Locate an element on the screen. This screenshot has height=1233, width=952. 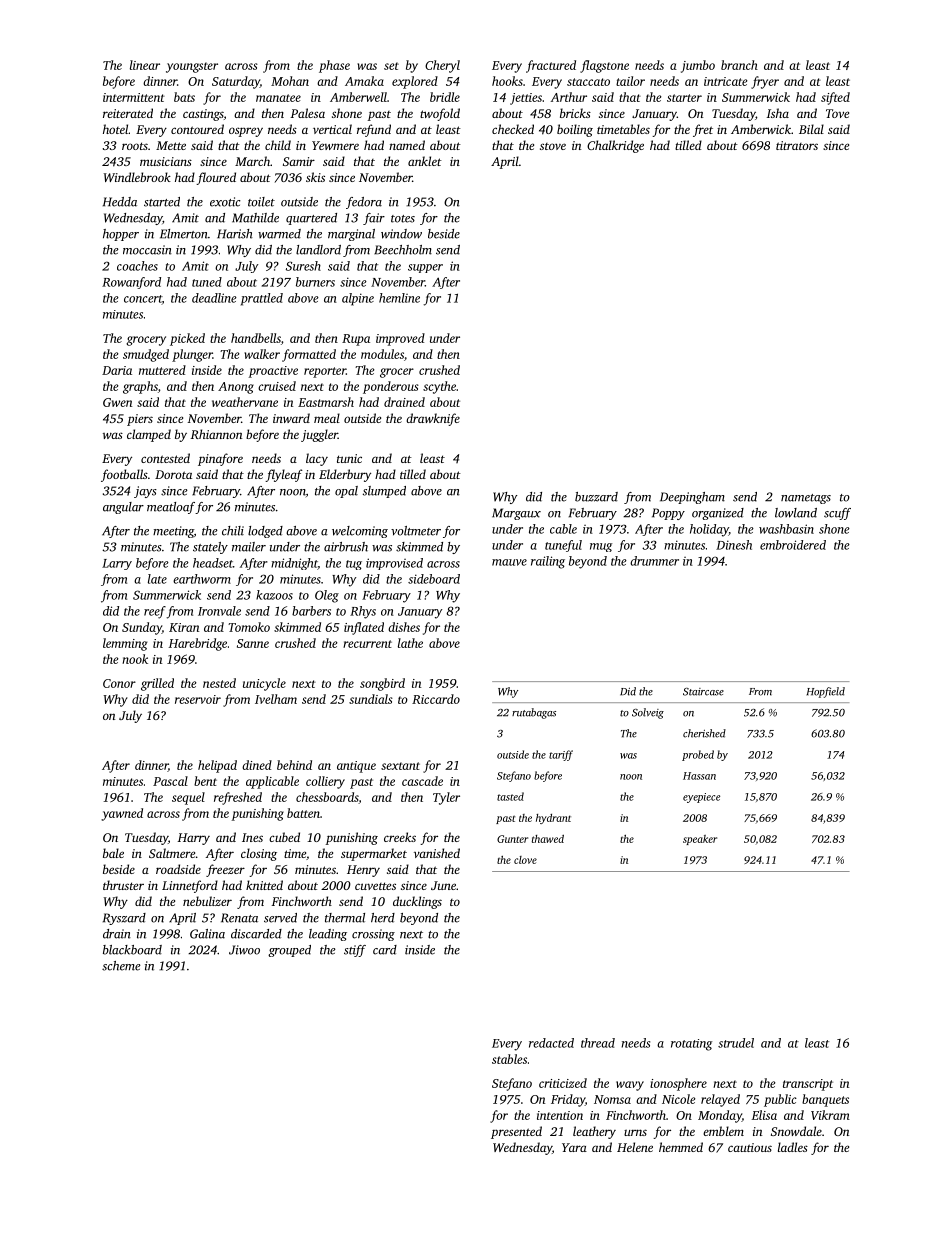
branch is located at coordinates (739, 65).
